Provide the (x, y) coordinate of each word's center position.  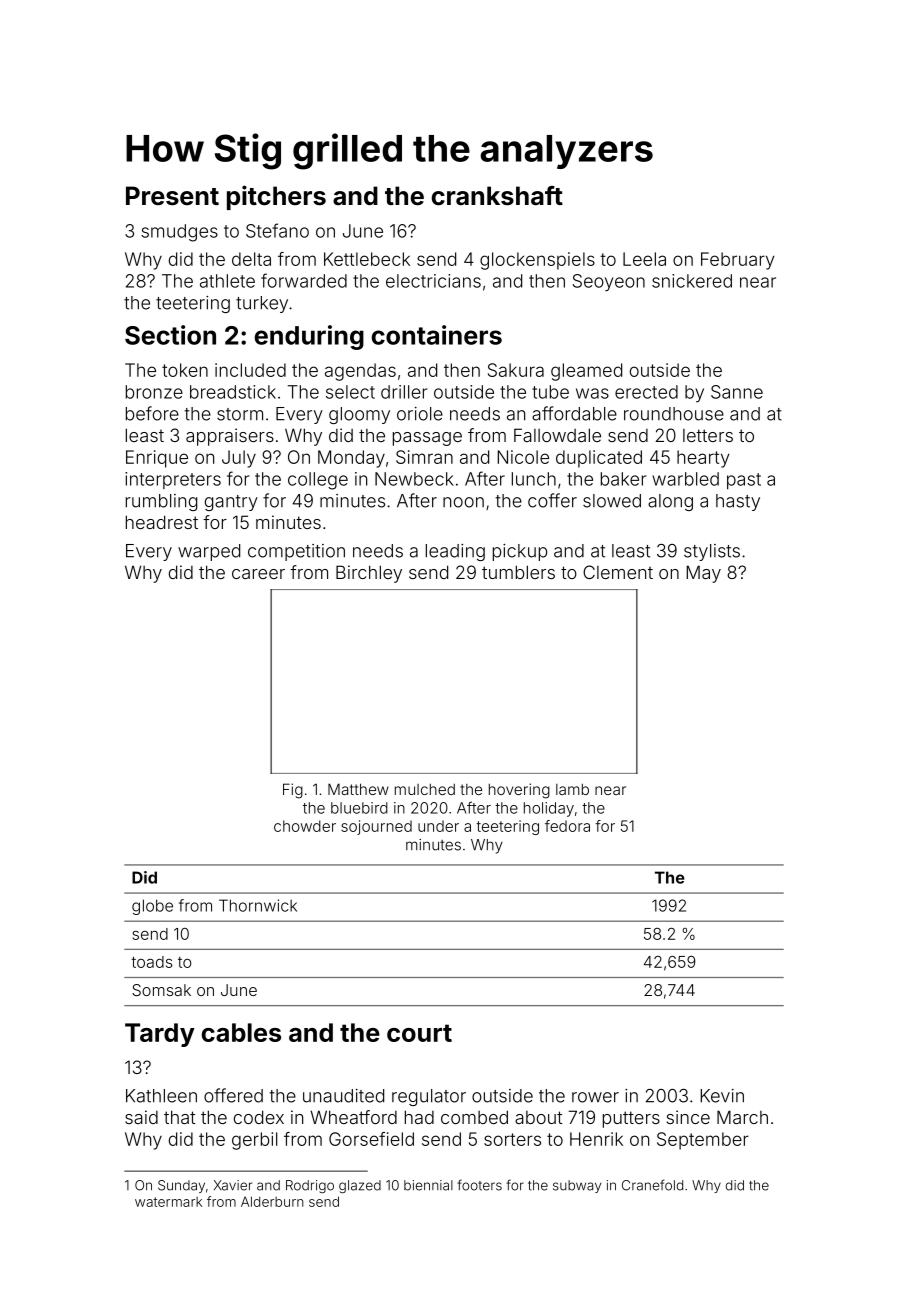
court (419, 1033)
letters (708, 435)
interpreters (173, 480)
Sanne (737, 392)
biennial (428, 1185)
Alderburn (272, 1201)
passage (427, 439)
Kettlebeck (367, 259)
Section (170, 335)
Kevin (722, 1096)
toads (151, 962)
